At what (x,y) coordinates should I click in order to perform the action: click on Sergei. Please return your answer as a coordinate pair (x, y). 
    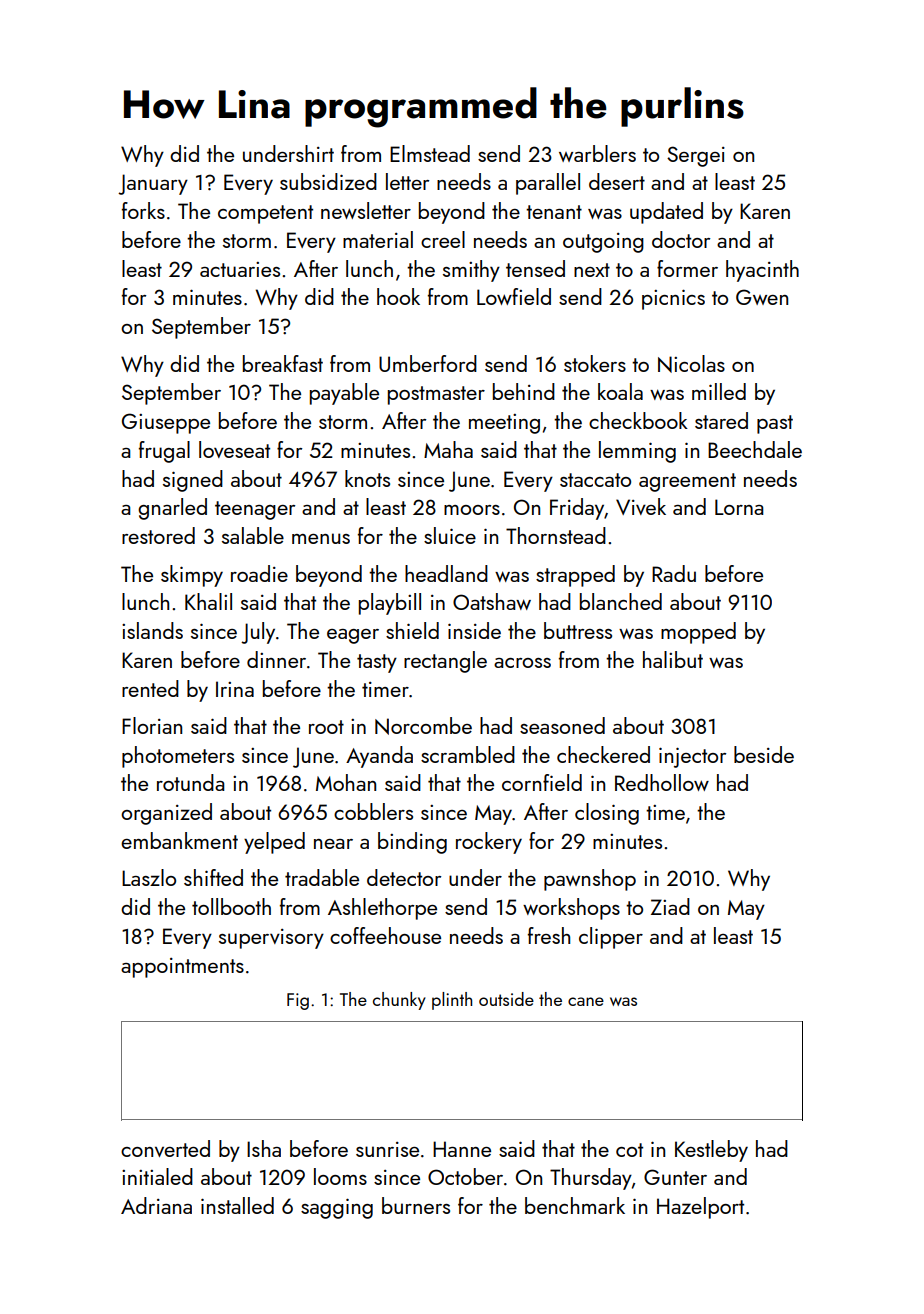
    Looking at the image, I should click on (696, 156).
